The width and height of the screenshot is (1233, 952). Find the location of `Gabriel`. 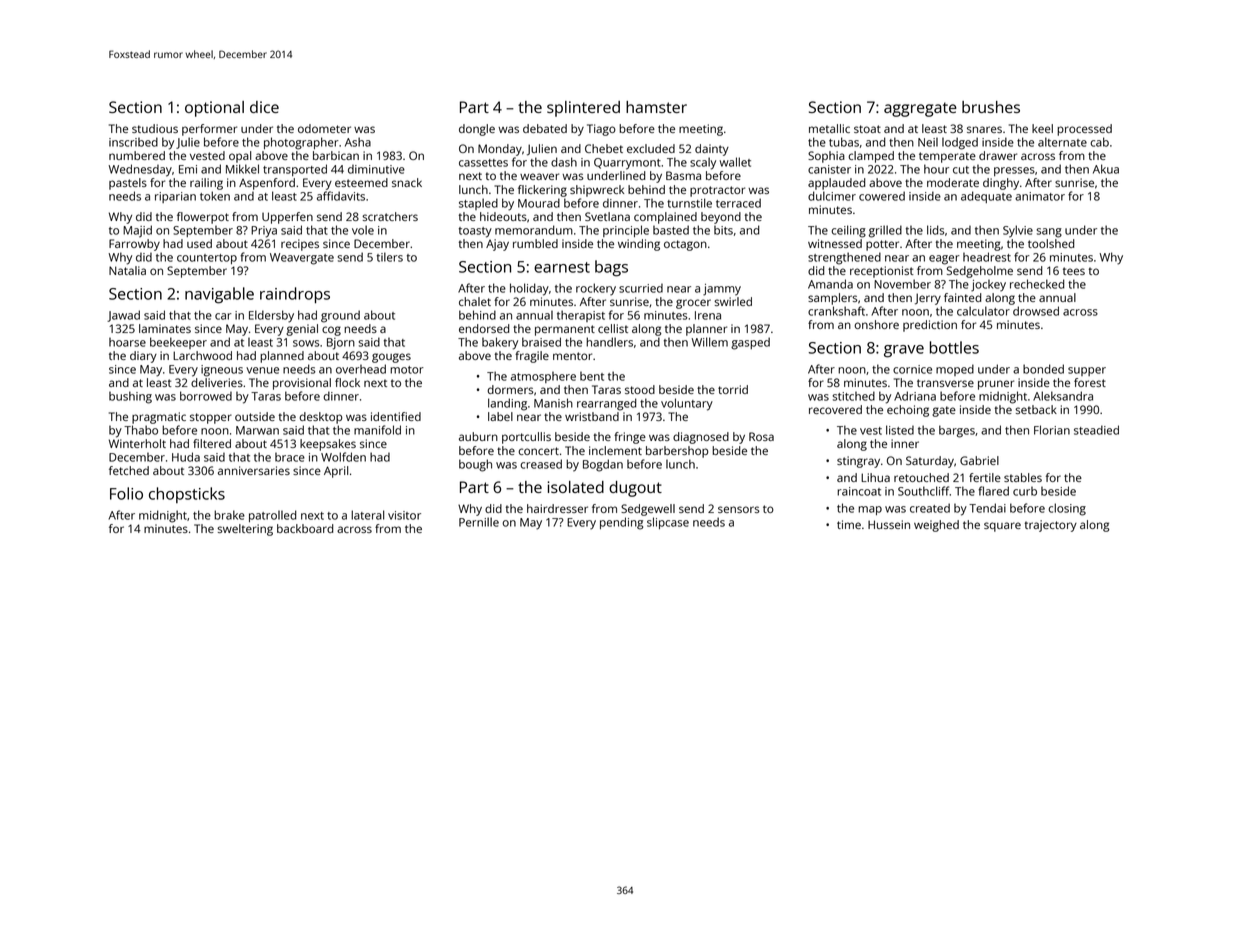

Gabriel is located at coordinates (979, 460).
